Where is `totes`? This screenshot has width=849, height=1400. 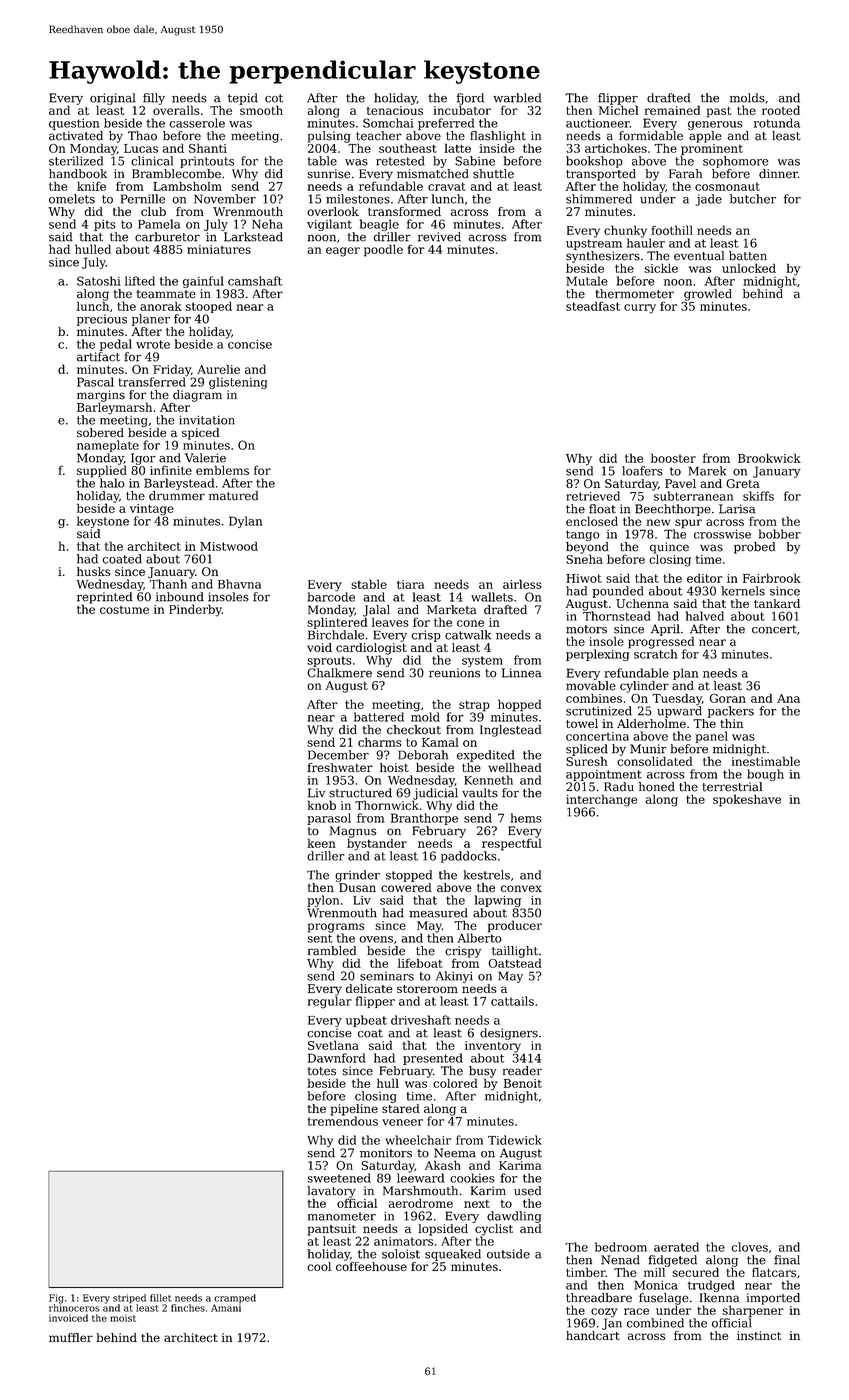
totes is located at coordinates (322, 1071).
